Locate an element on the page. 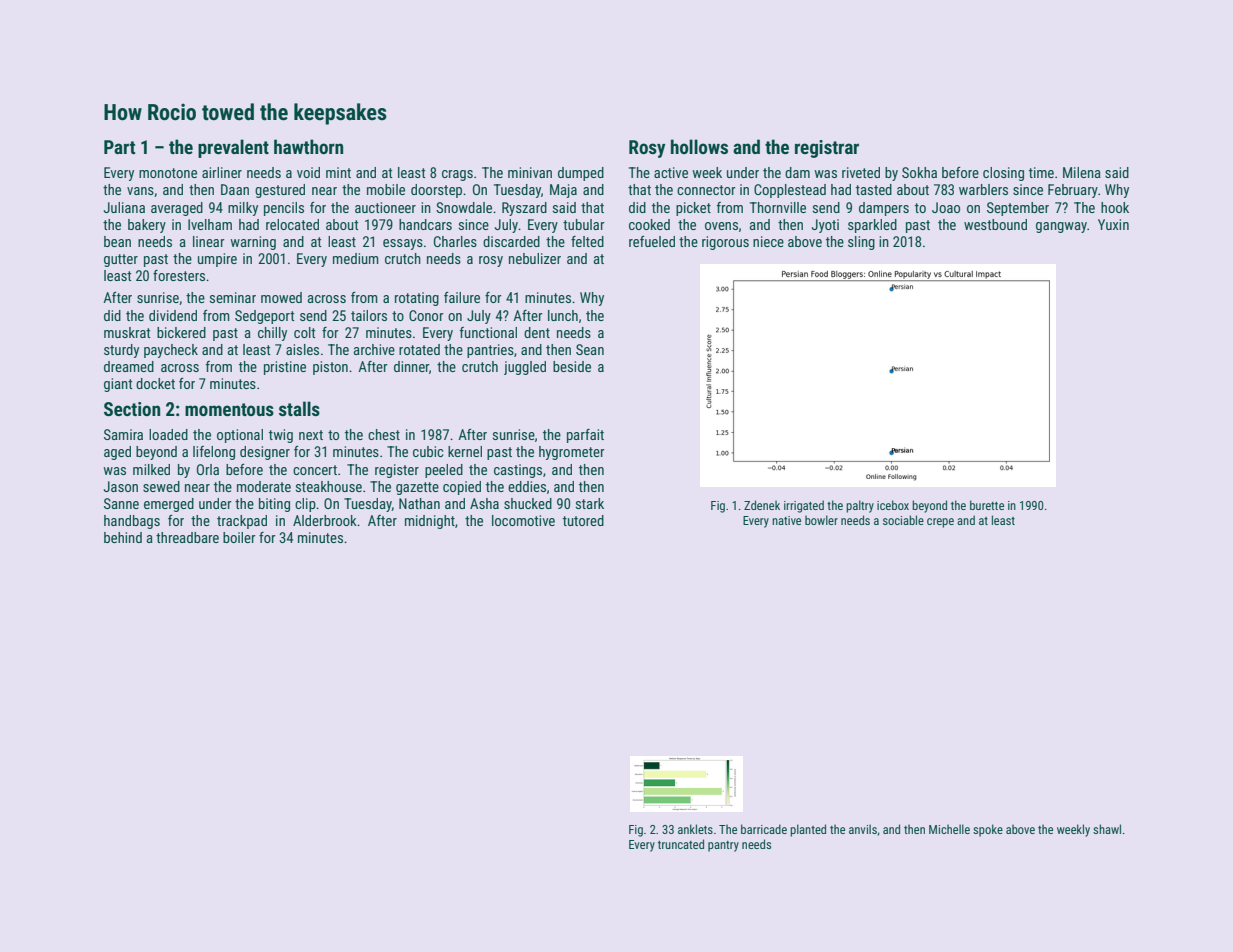  truncated is located at coordinates (681, 844).
